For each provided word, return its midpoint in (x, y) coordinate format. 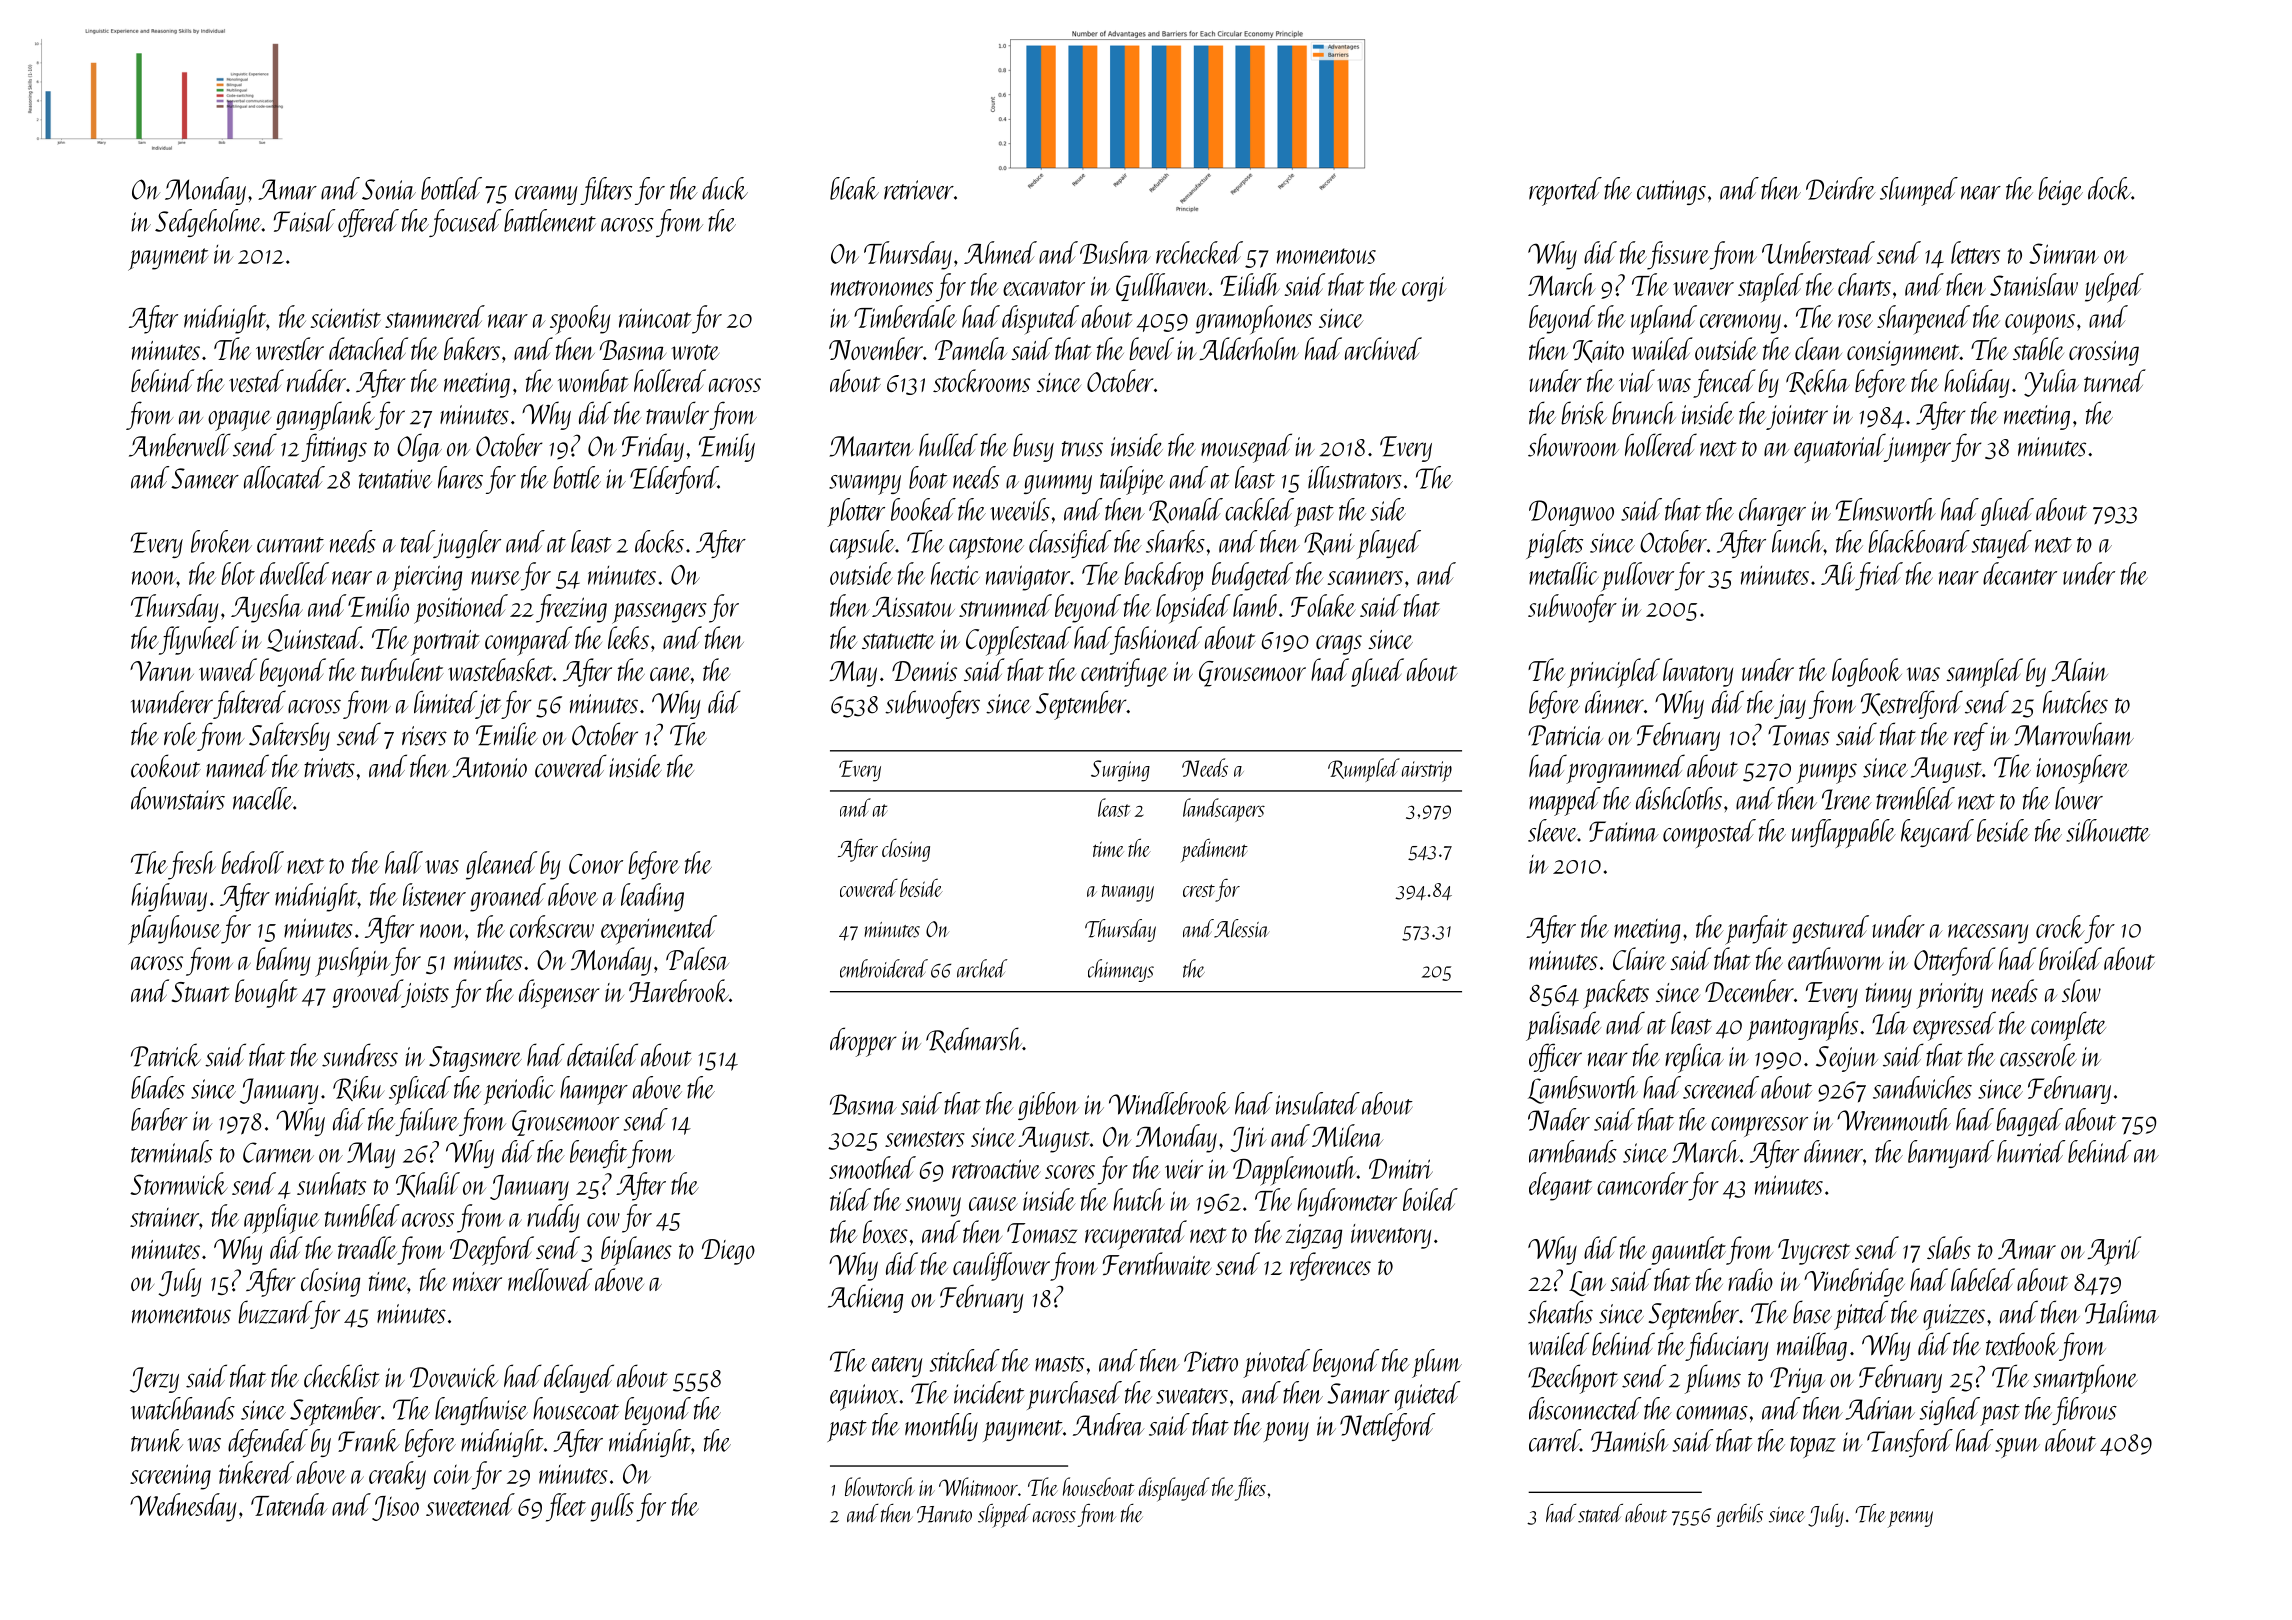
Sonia (389, 189)
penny (1910, 1519)
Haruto (944, 1514)
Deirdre (1841, 188)
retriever (919, 190)
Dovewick (454, 1376)
